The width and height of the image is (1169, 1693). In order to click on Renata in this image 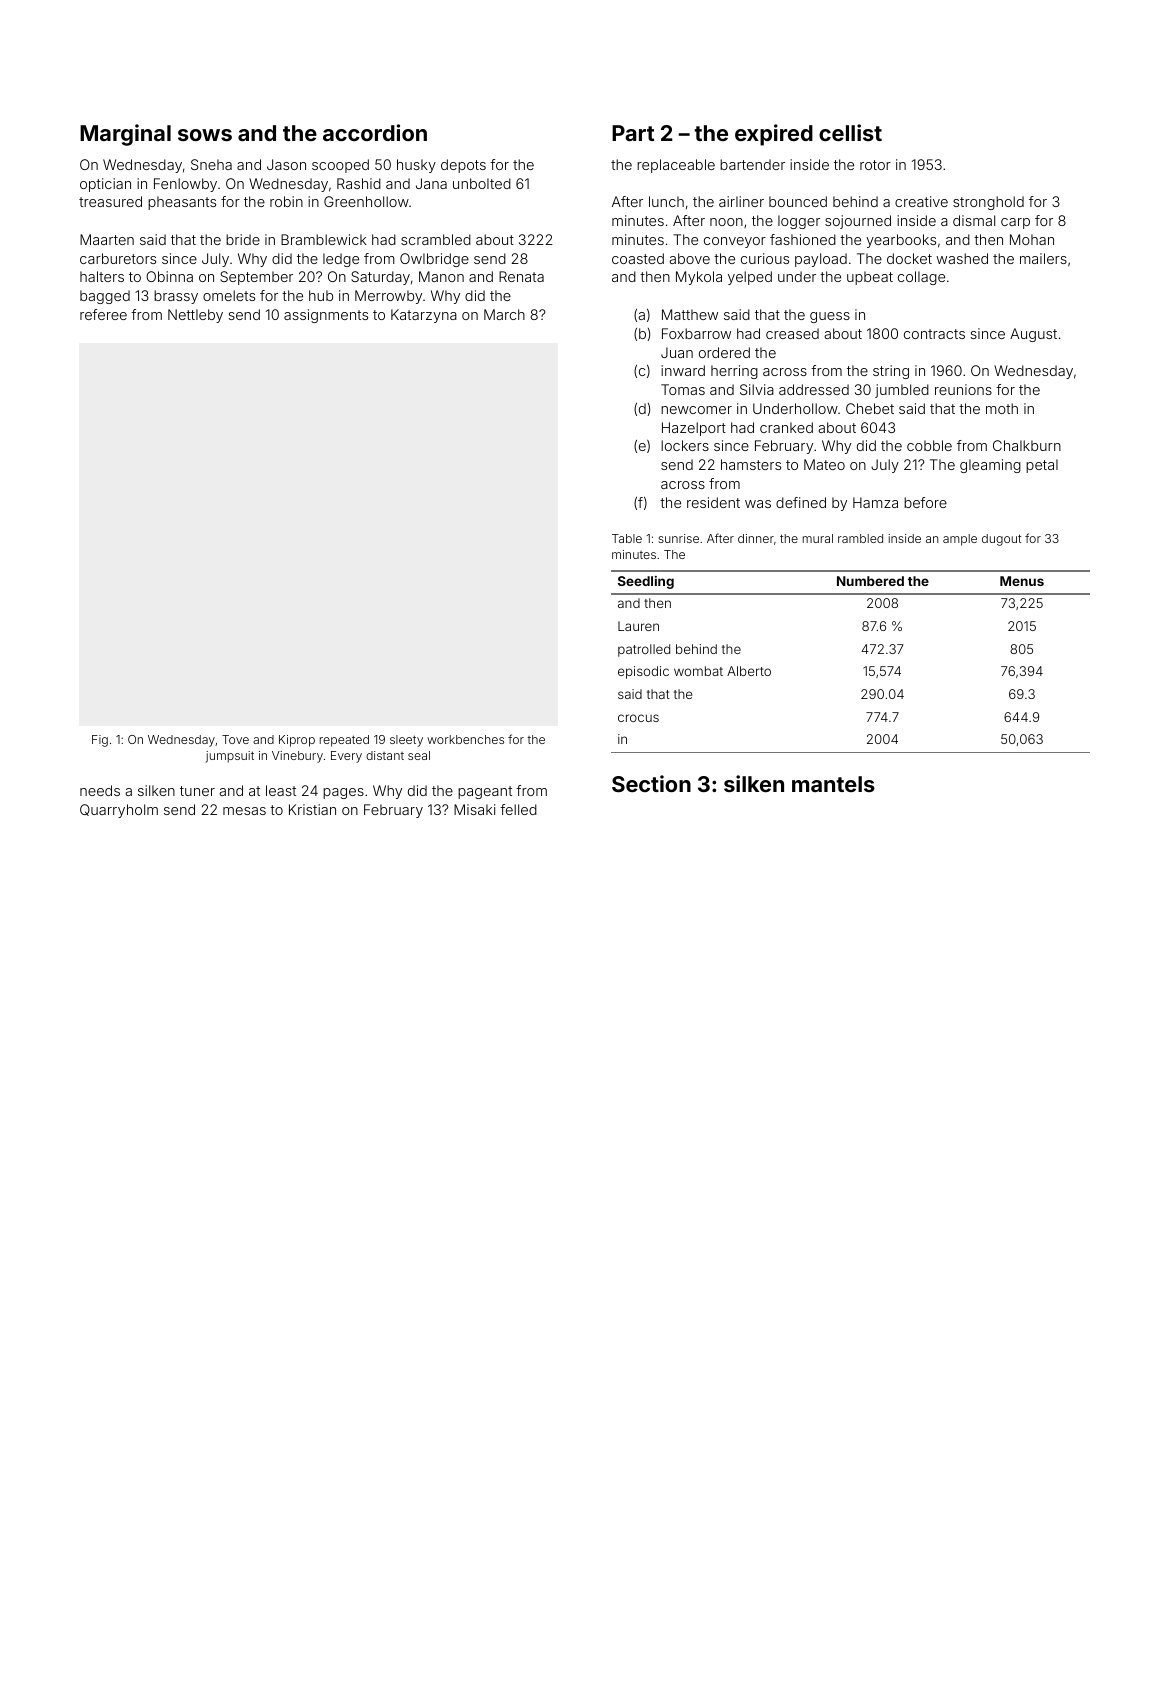, I will do `click(521, 276)`.
